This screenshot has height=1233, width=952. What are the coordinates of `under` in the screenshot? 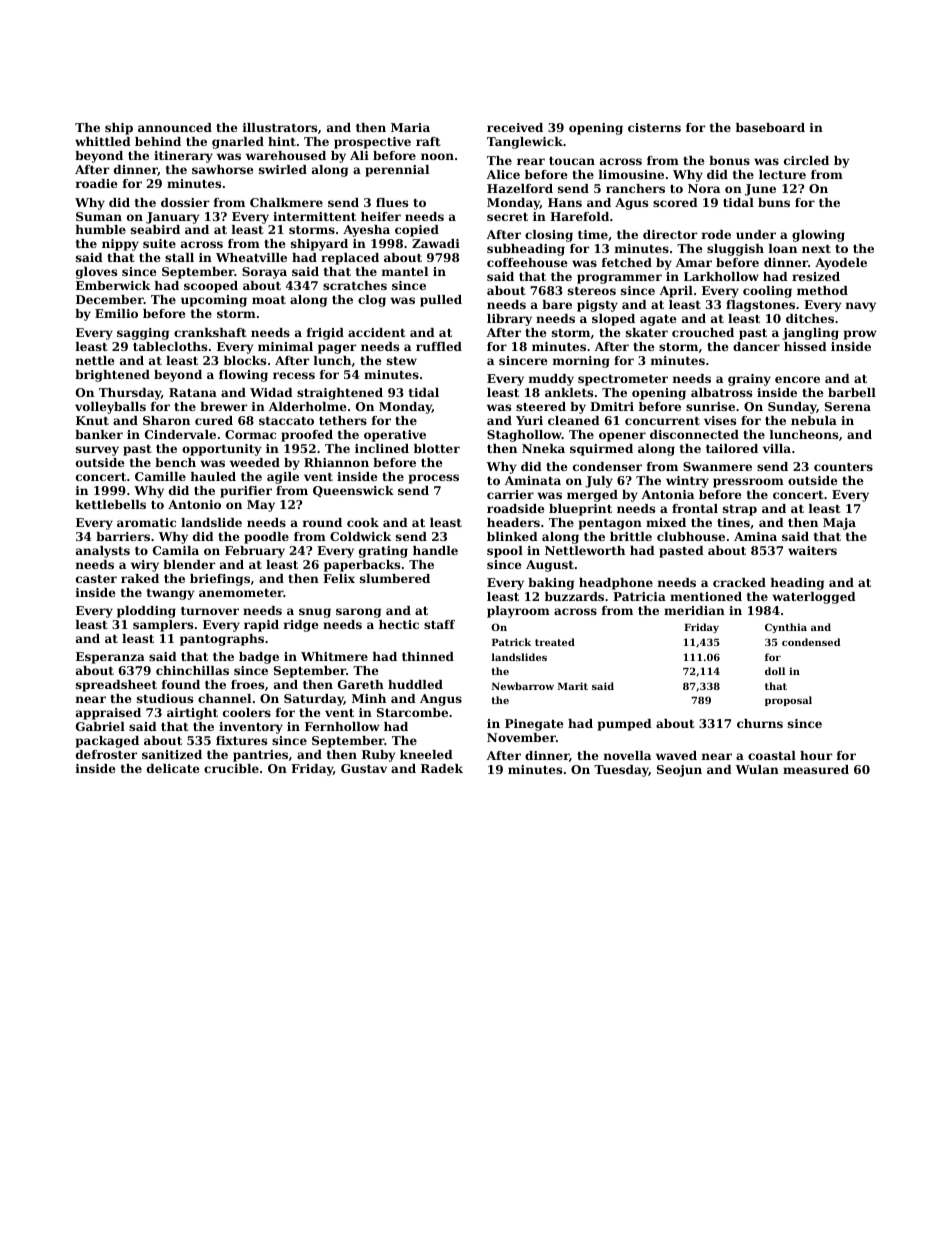 It's located at (756, 234).
